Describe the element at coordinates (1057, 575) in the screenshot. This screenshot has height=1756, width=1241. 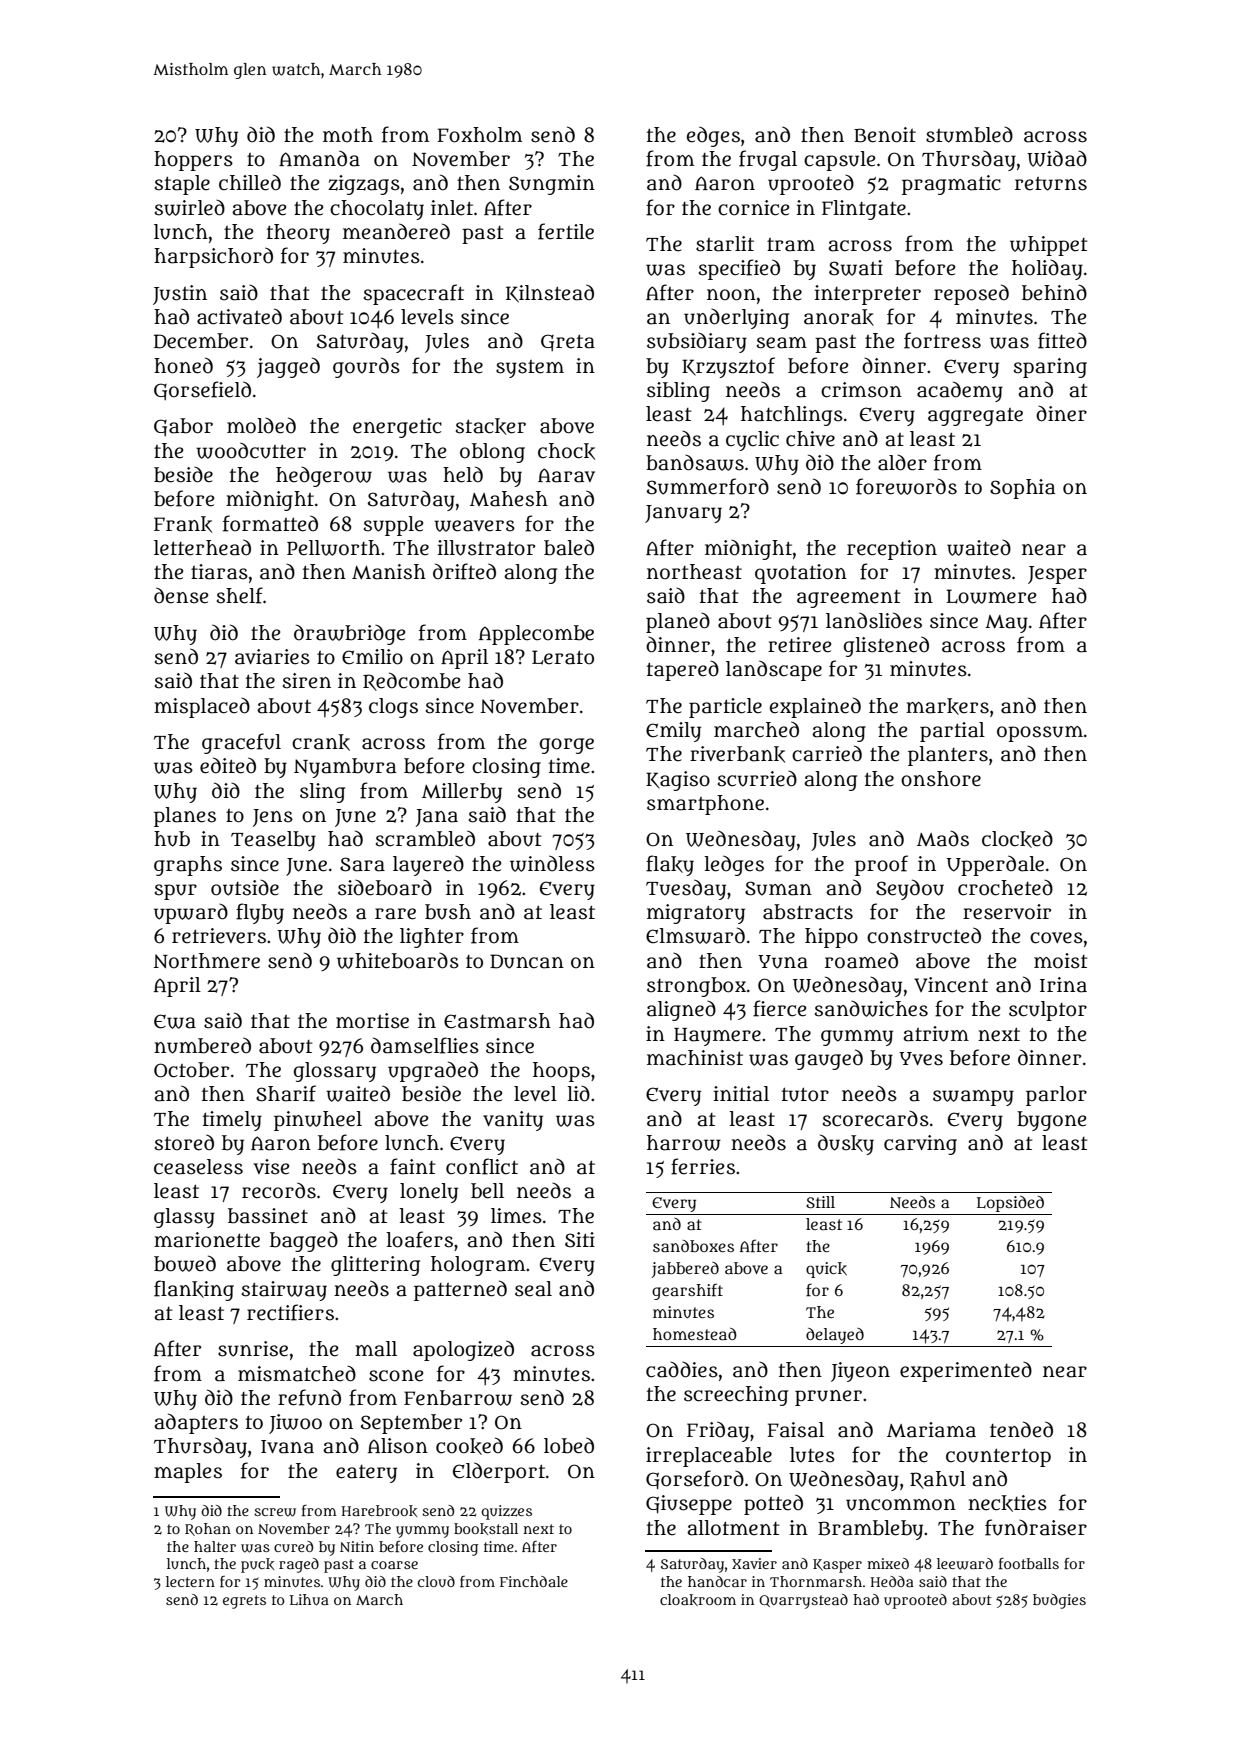
I see `Jesper` at that location.
